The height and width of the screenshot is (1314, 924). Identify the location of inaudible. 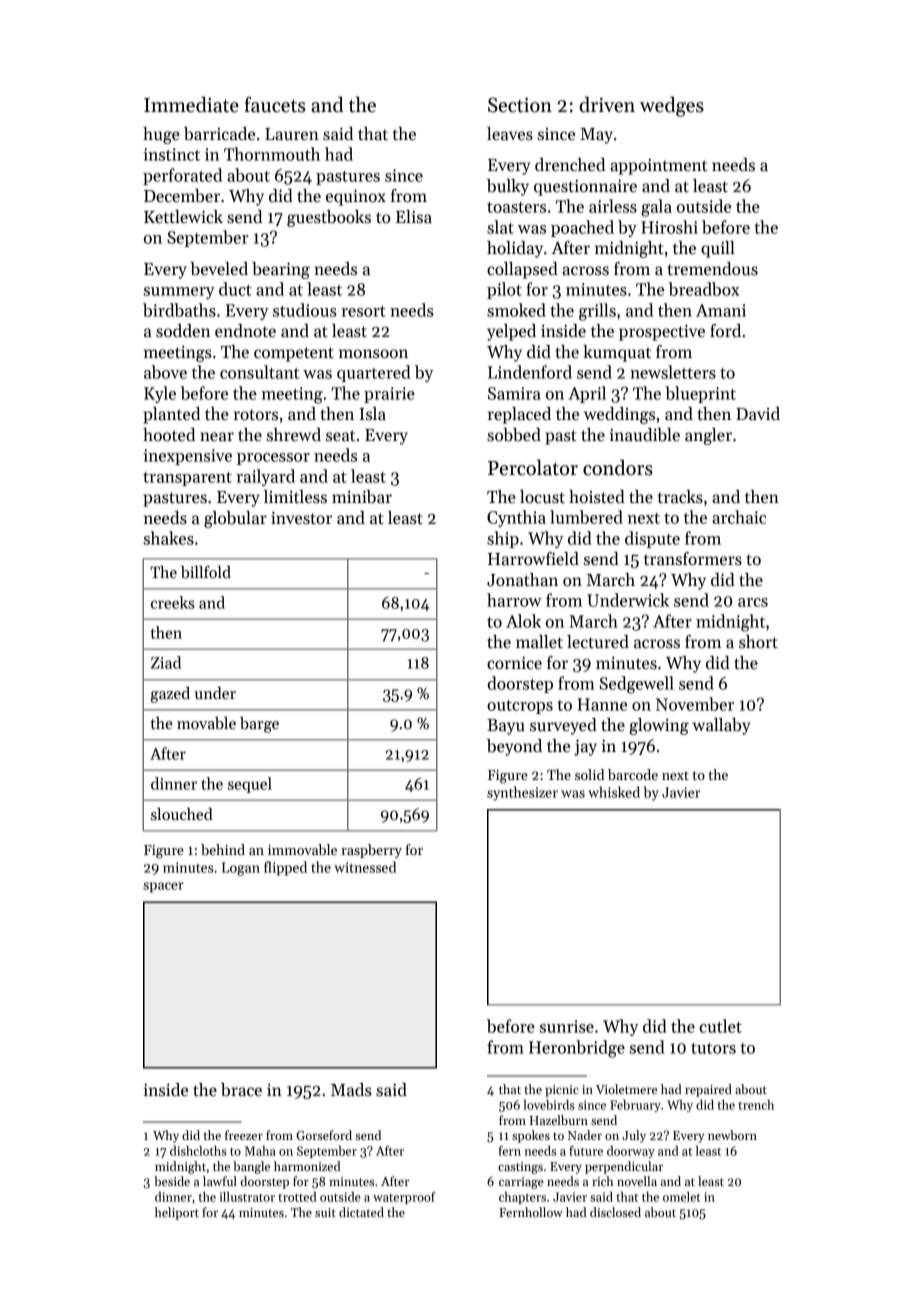
(645, 435).
